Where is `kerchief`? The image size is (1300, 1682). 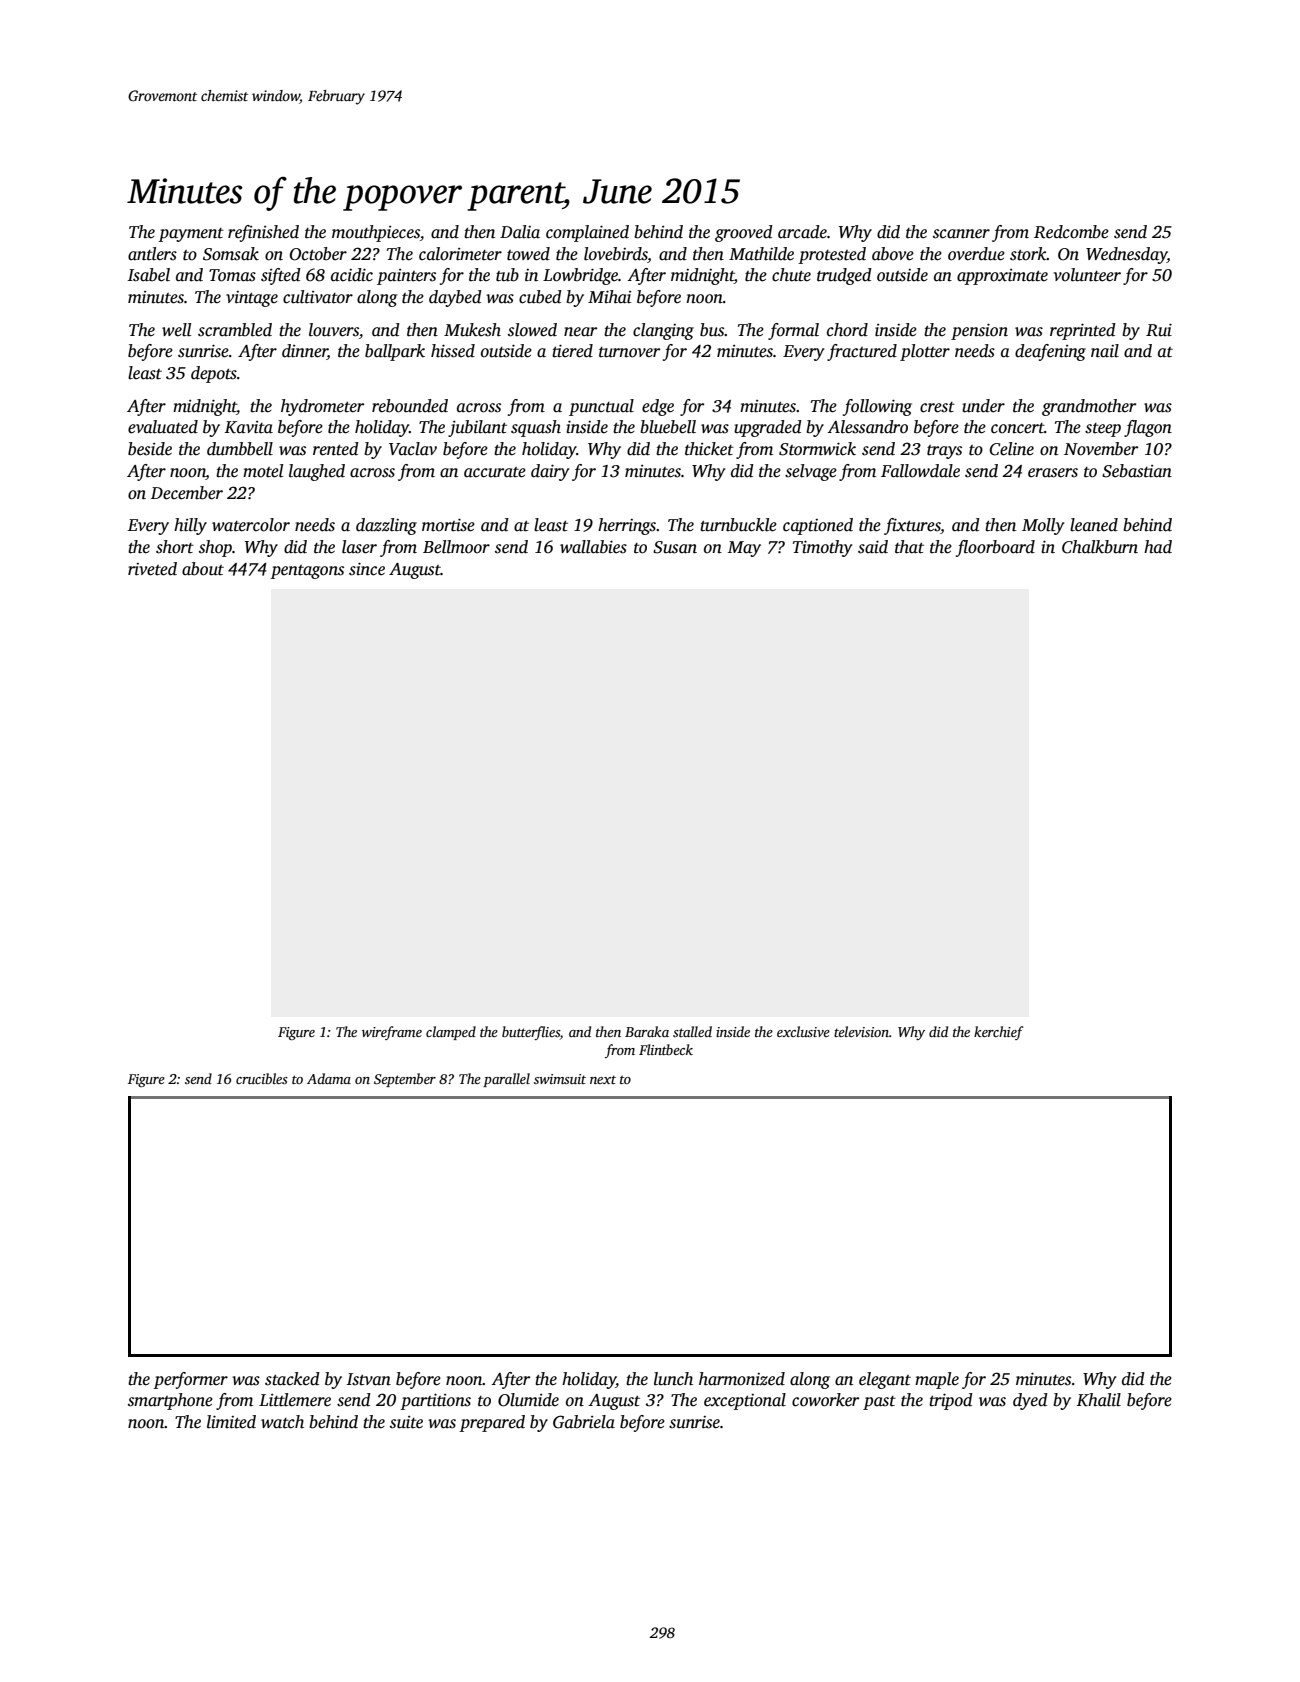
kerchief is located at coordinates (998, 1033).
